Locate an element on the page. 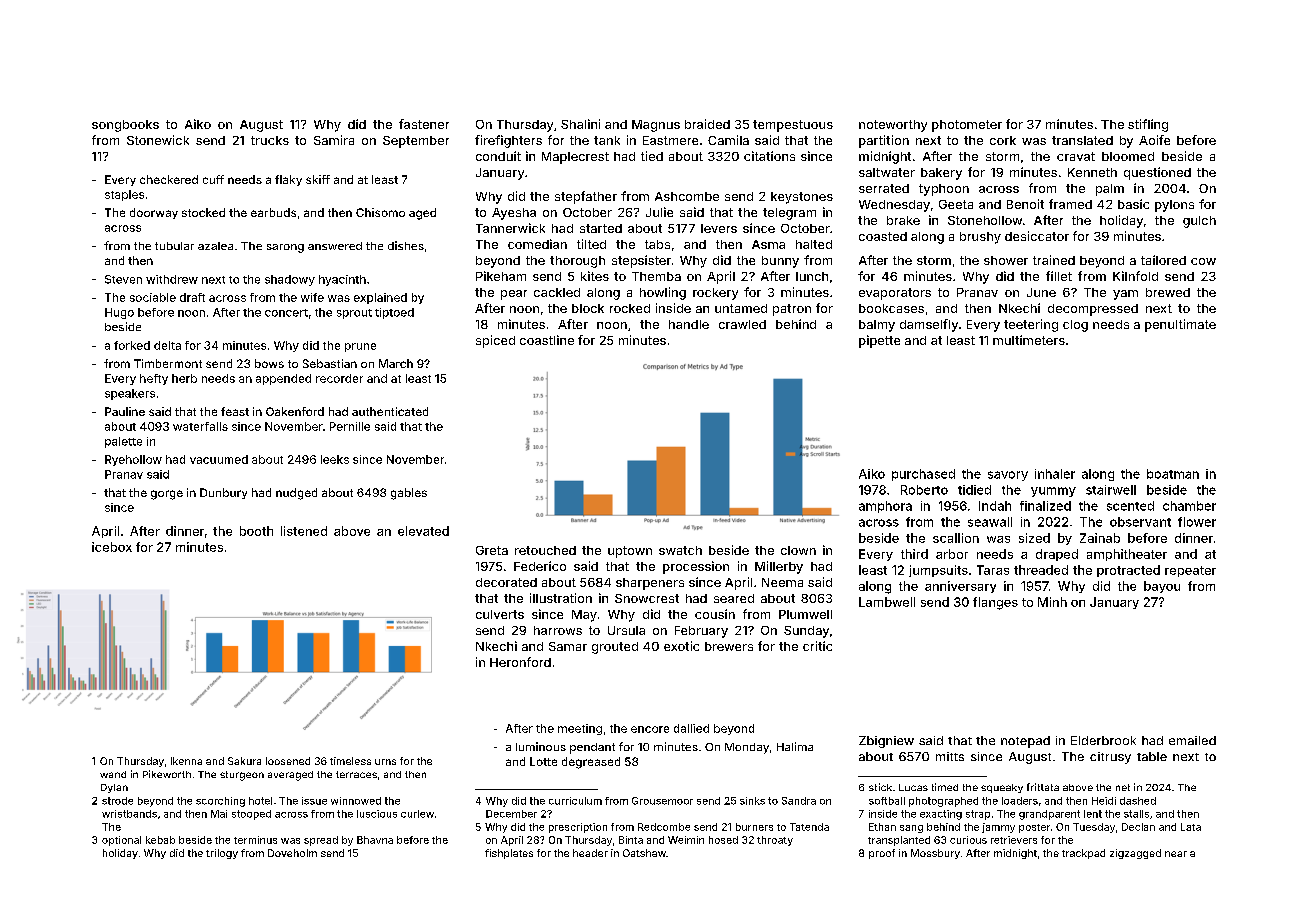 The width and height of the document is (1308, 924). photometer is located at coordinates (967, 126).
